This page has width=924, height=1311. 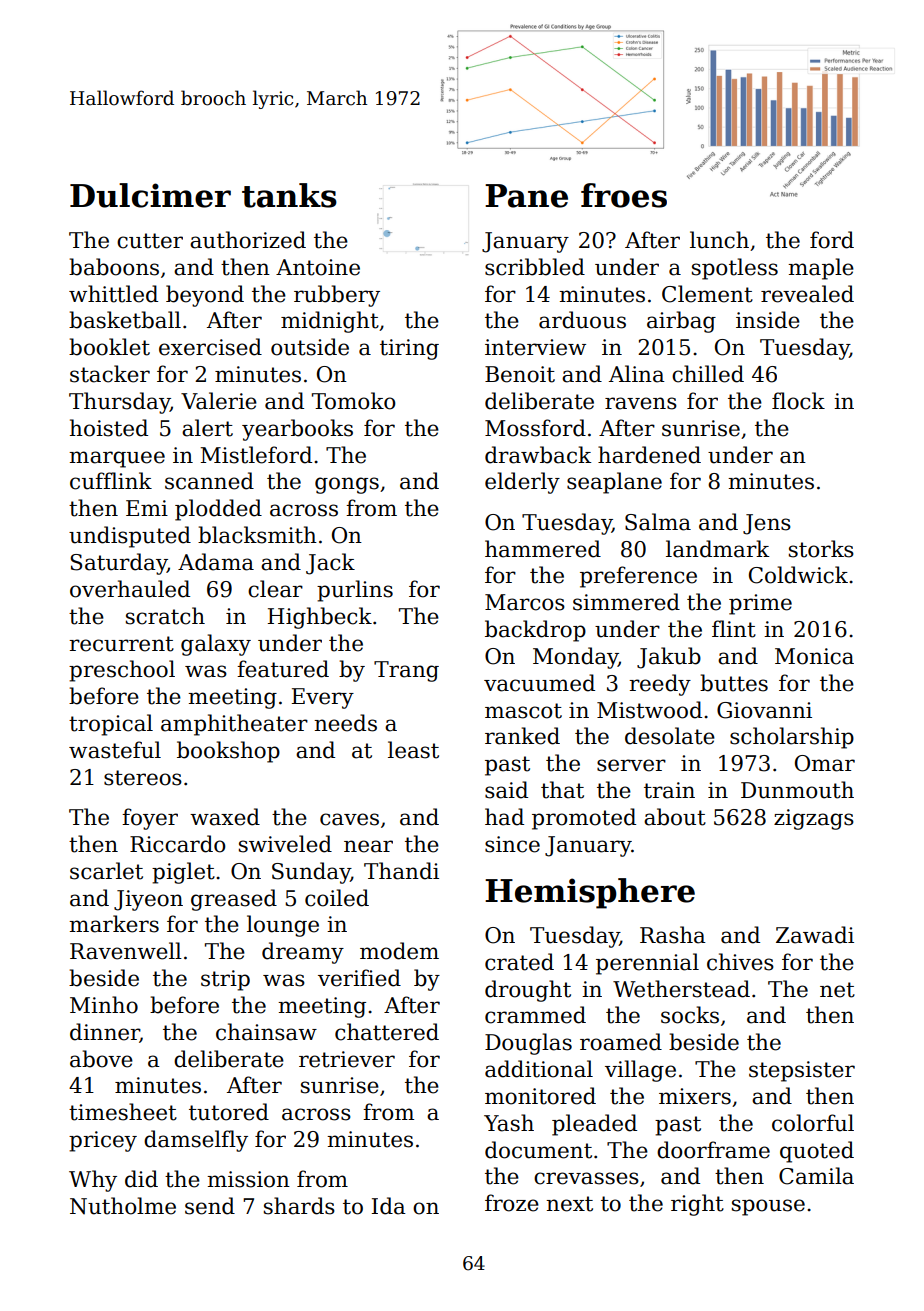 What do you see at coordinates (768, 1207) in the page?
I see `spouse` at bounding box center [768, 1207].
